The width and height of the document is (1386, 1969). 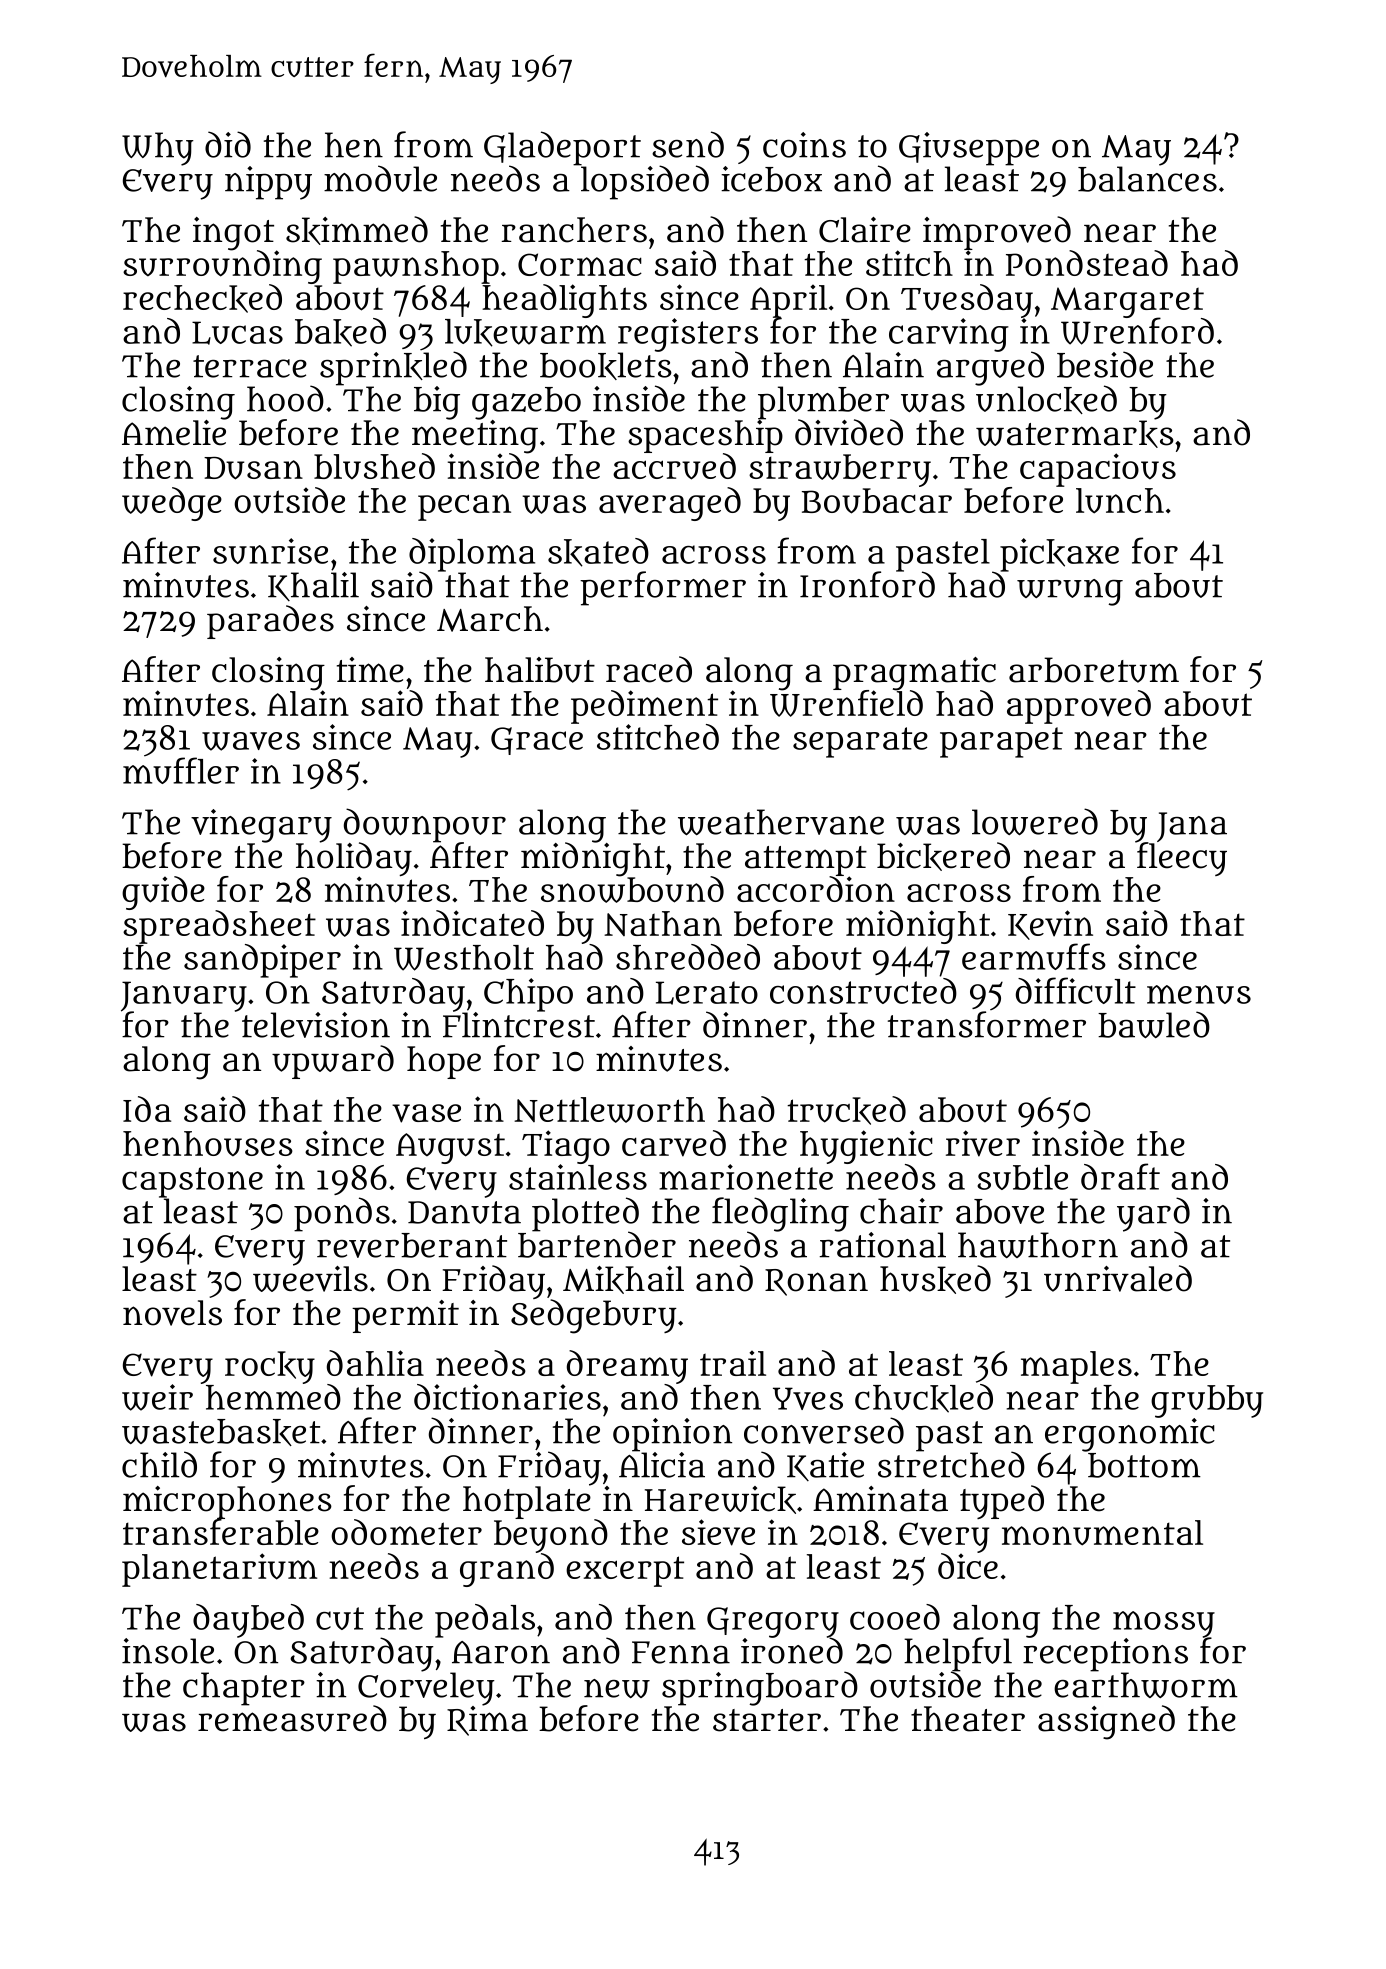 What do you see at coordinates (1120, 1176) in the document?
I see `draft` at bounding box center [1120, 1176].
